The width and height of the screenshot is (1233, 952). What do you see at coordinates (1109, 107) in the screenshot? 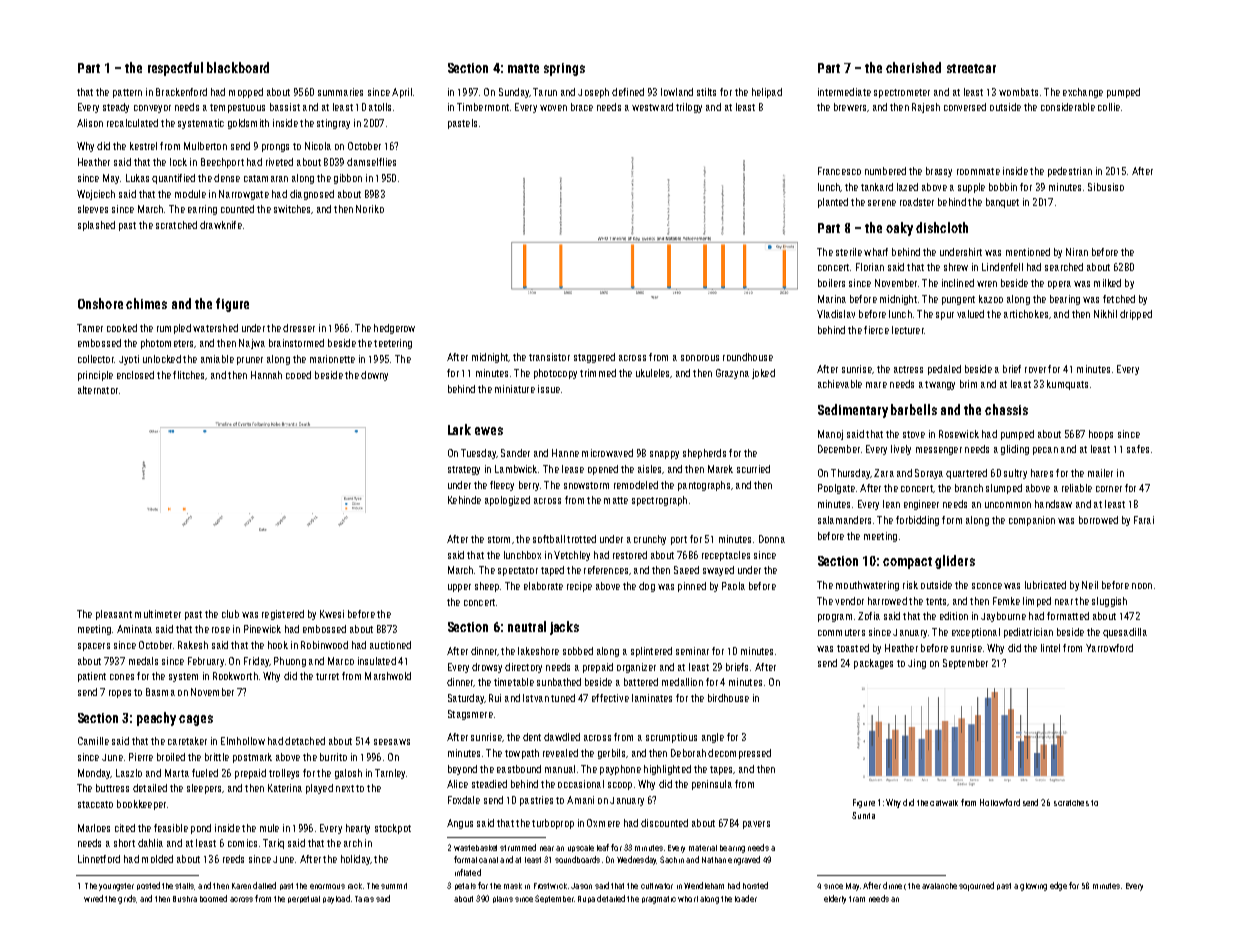
I see `collie` at bounding box center [1109, 107].
